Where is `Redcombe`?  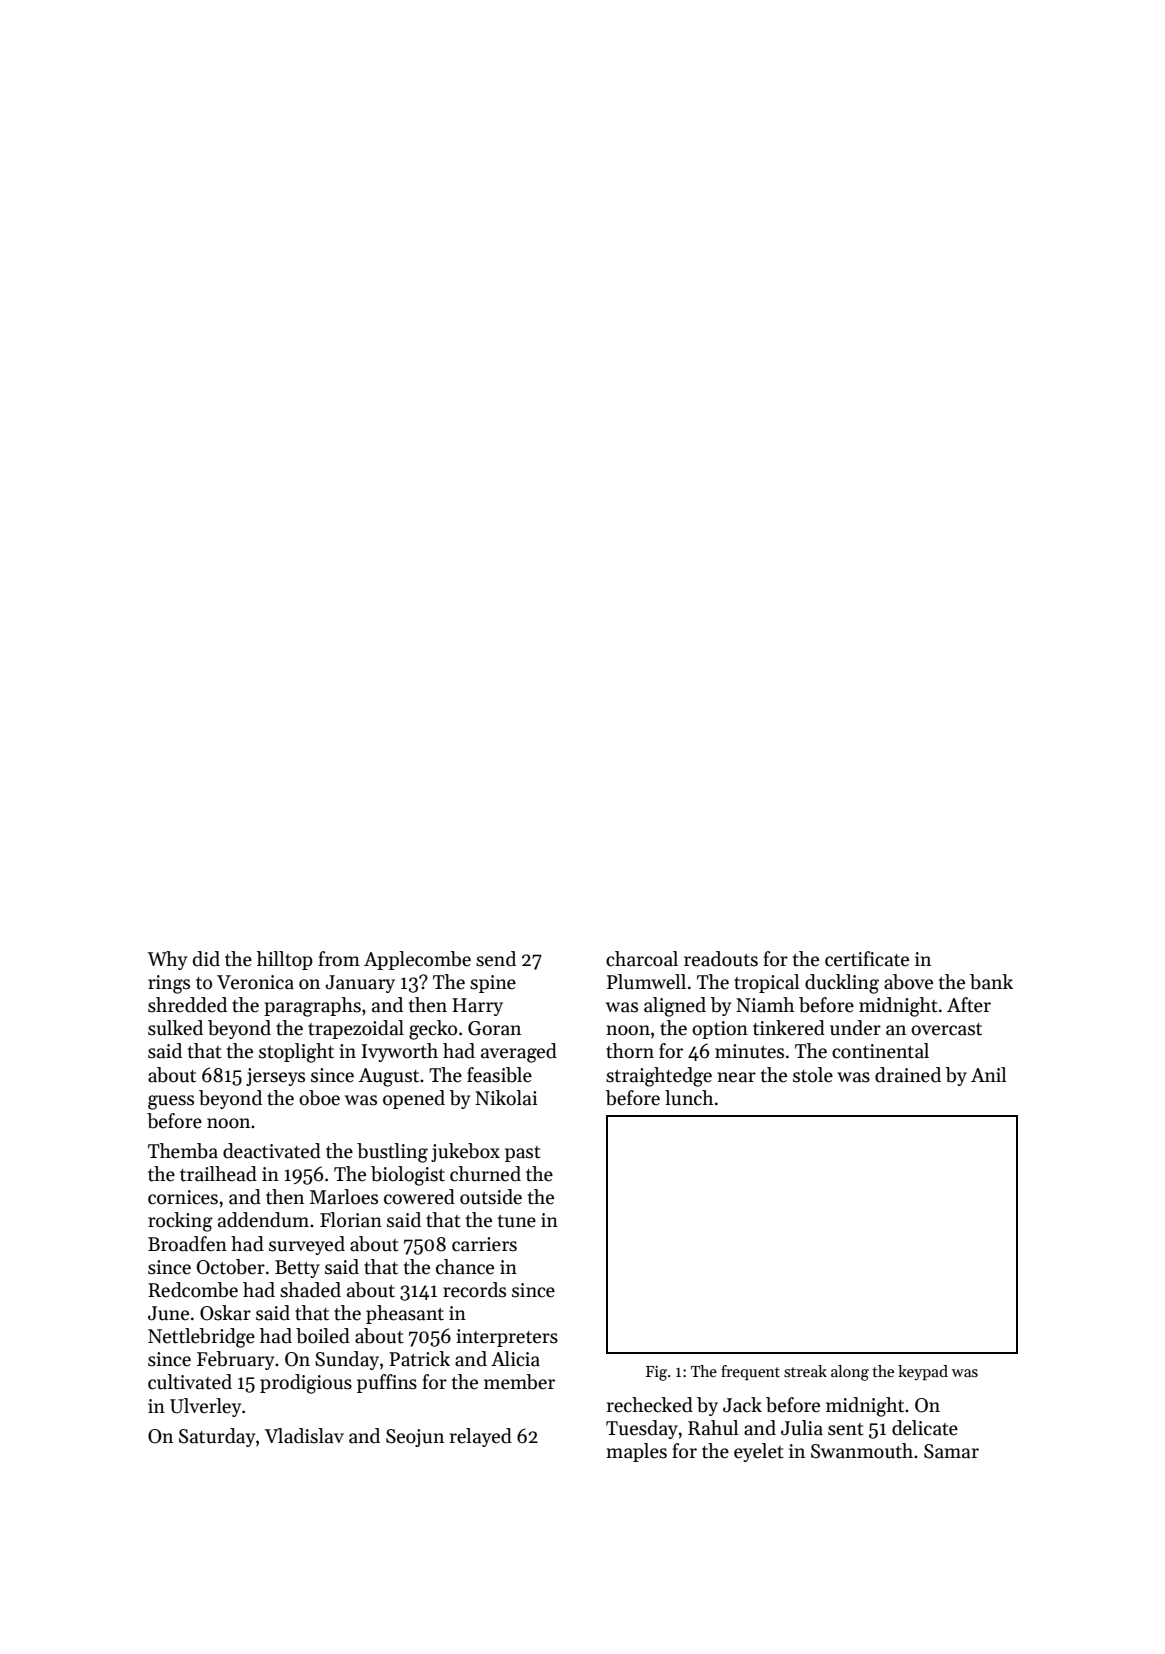 Redcombe is located at coordinates (193, 1290).
